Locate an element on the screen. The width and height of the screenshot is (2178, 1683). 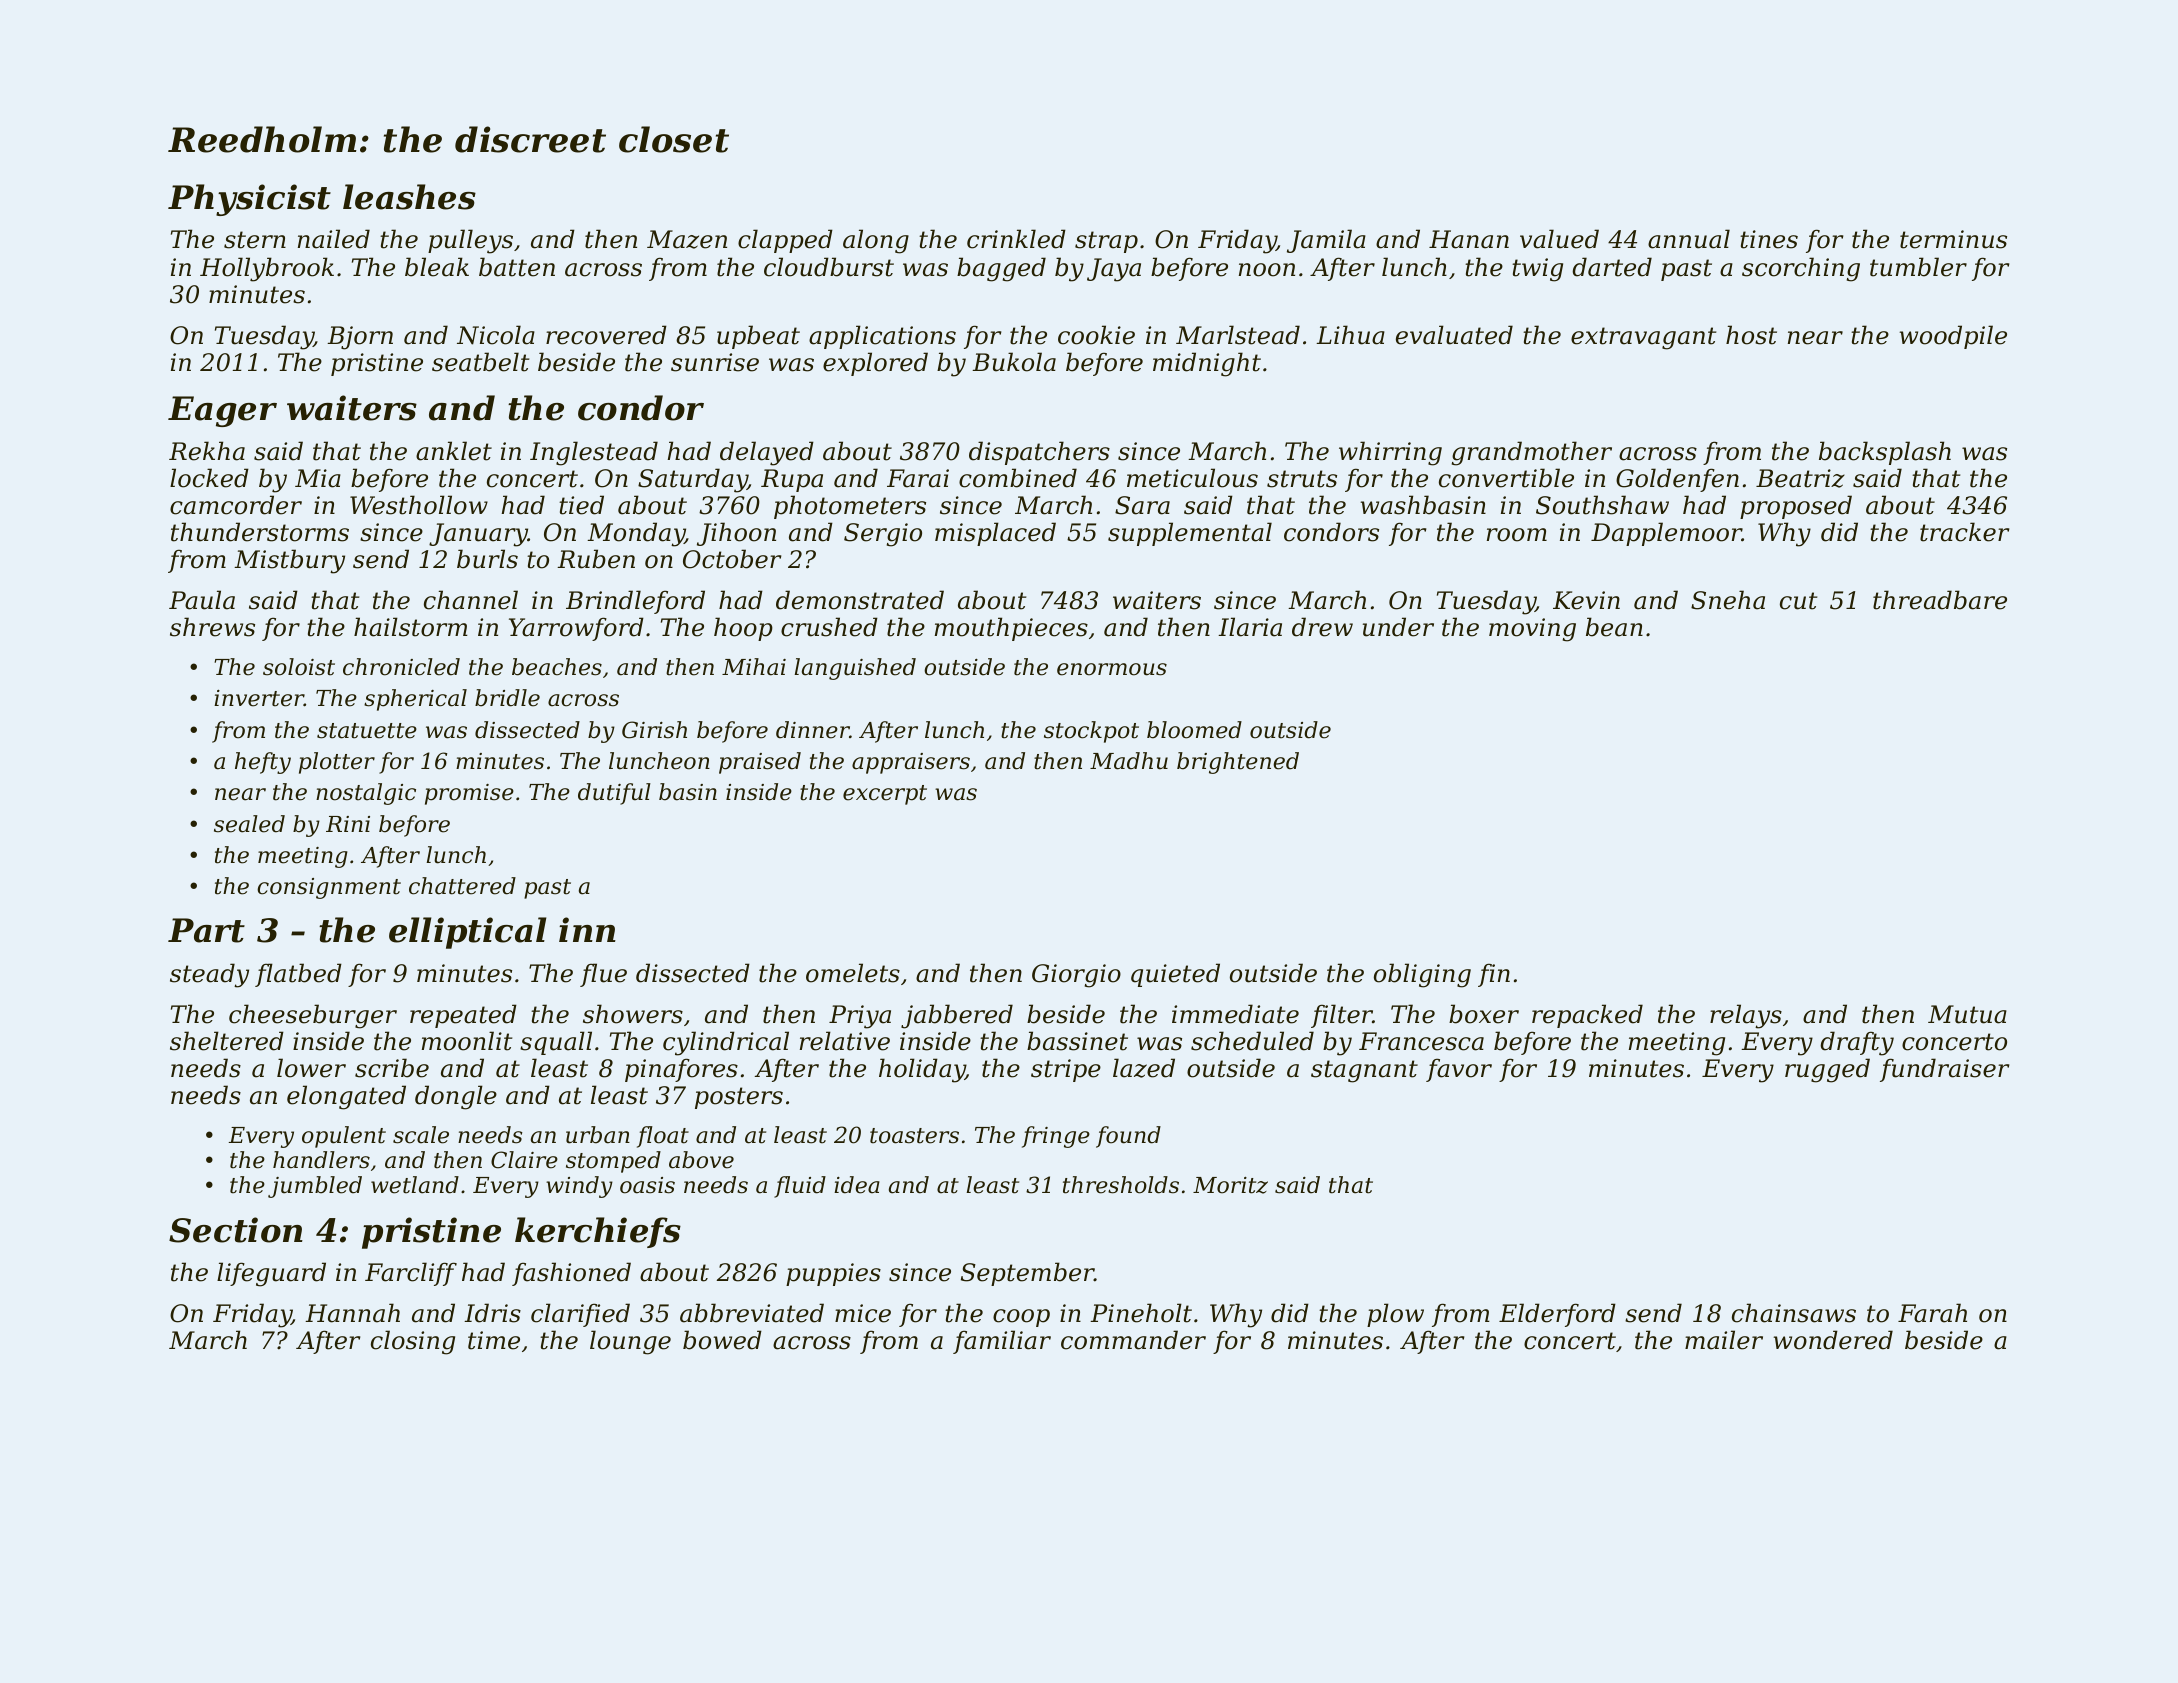
omelets is located at coordinates (853, 973).
